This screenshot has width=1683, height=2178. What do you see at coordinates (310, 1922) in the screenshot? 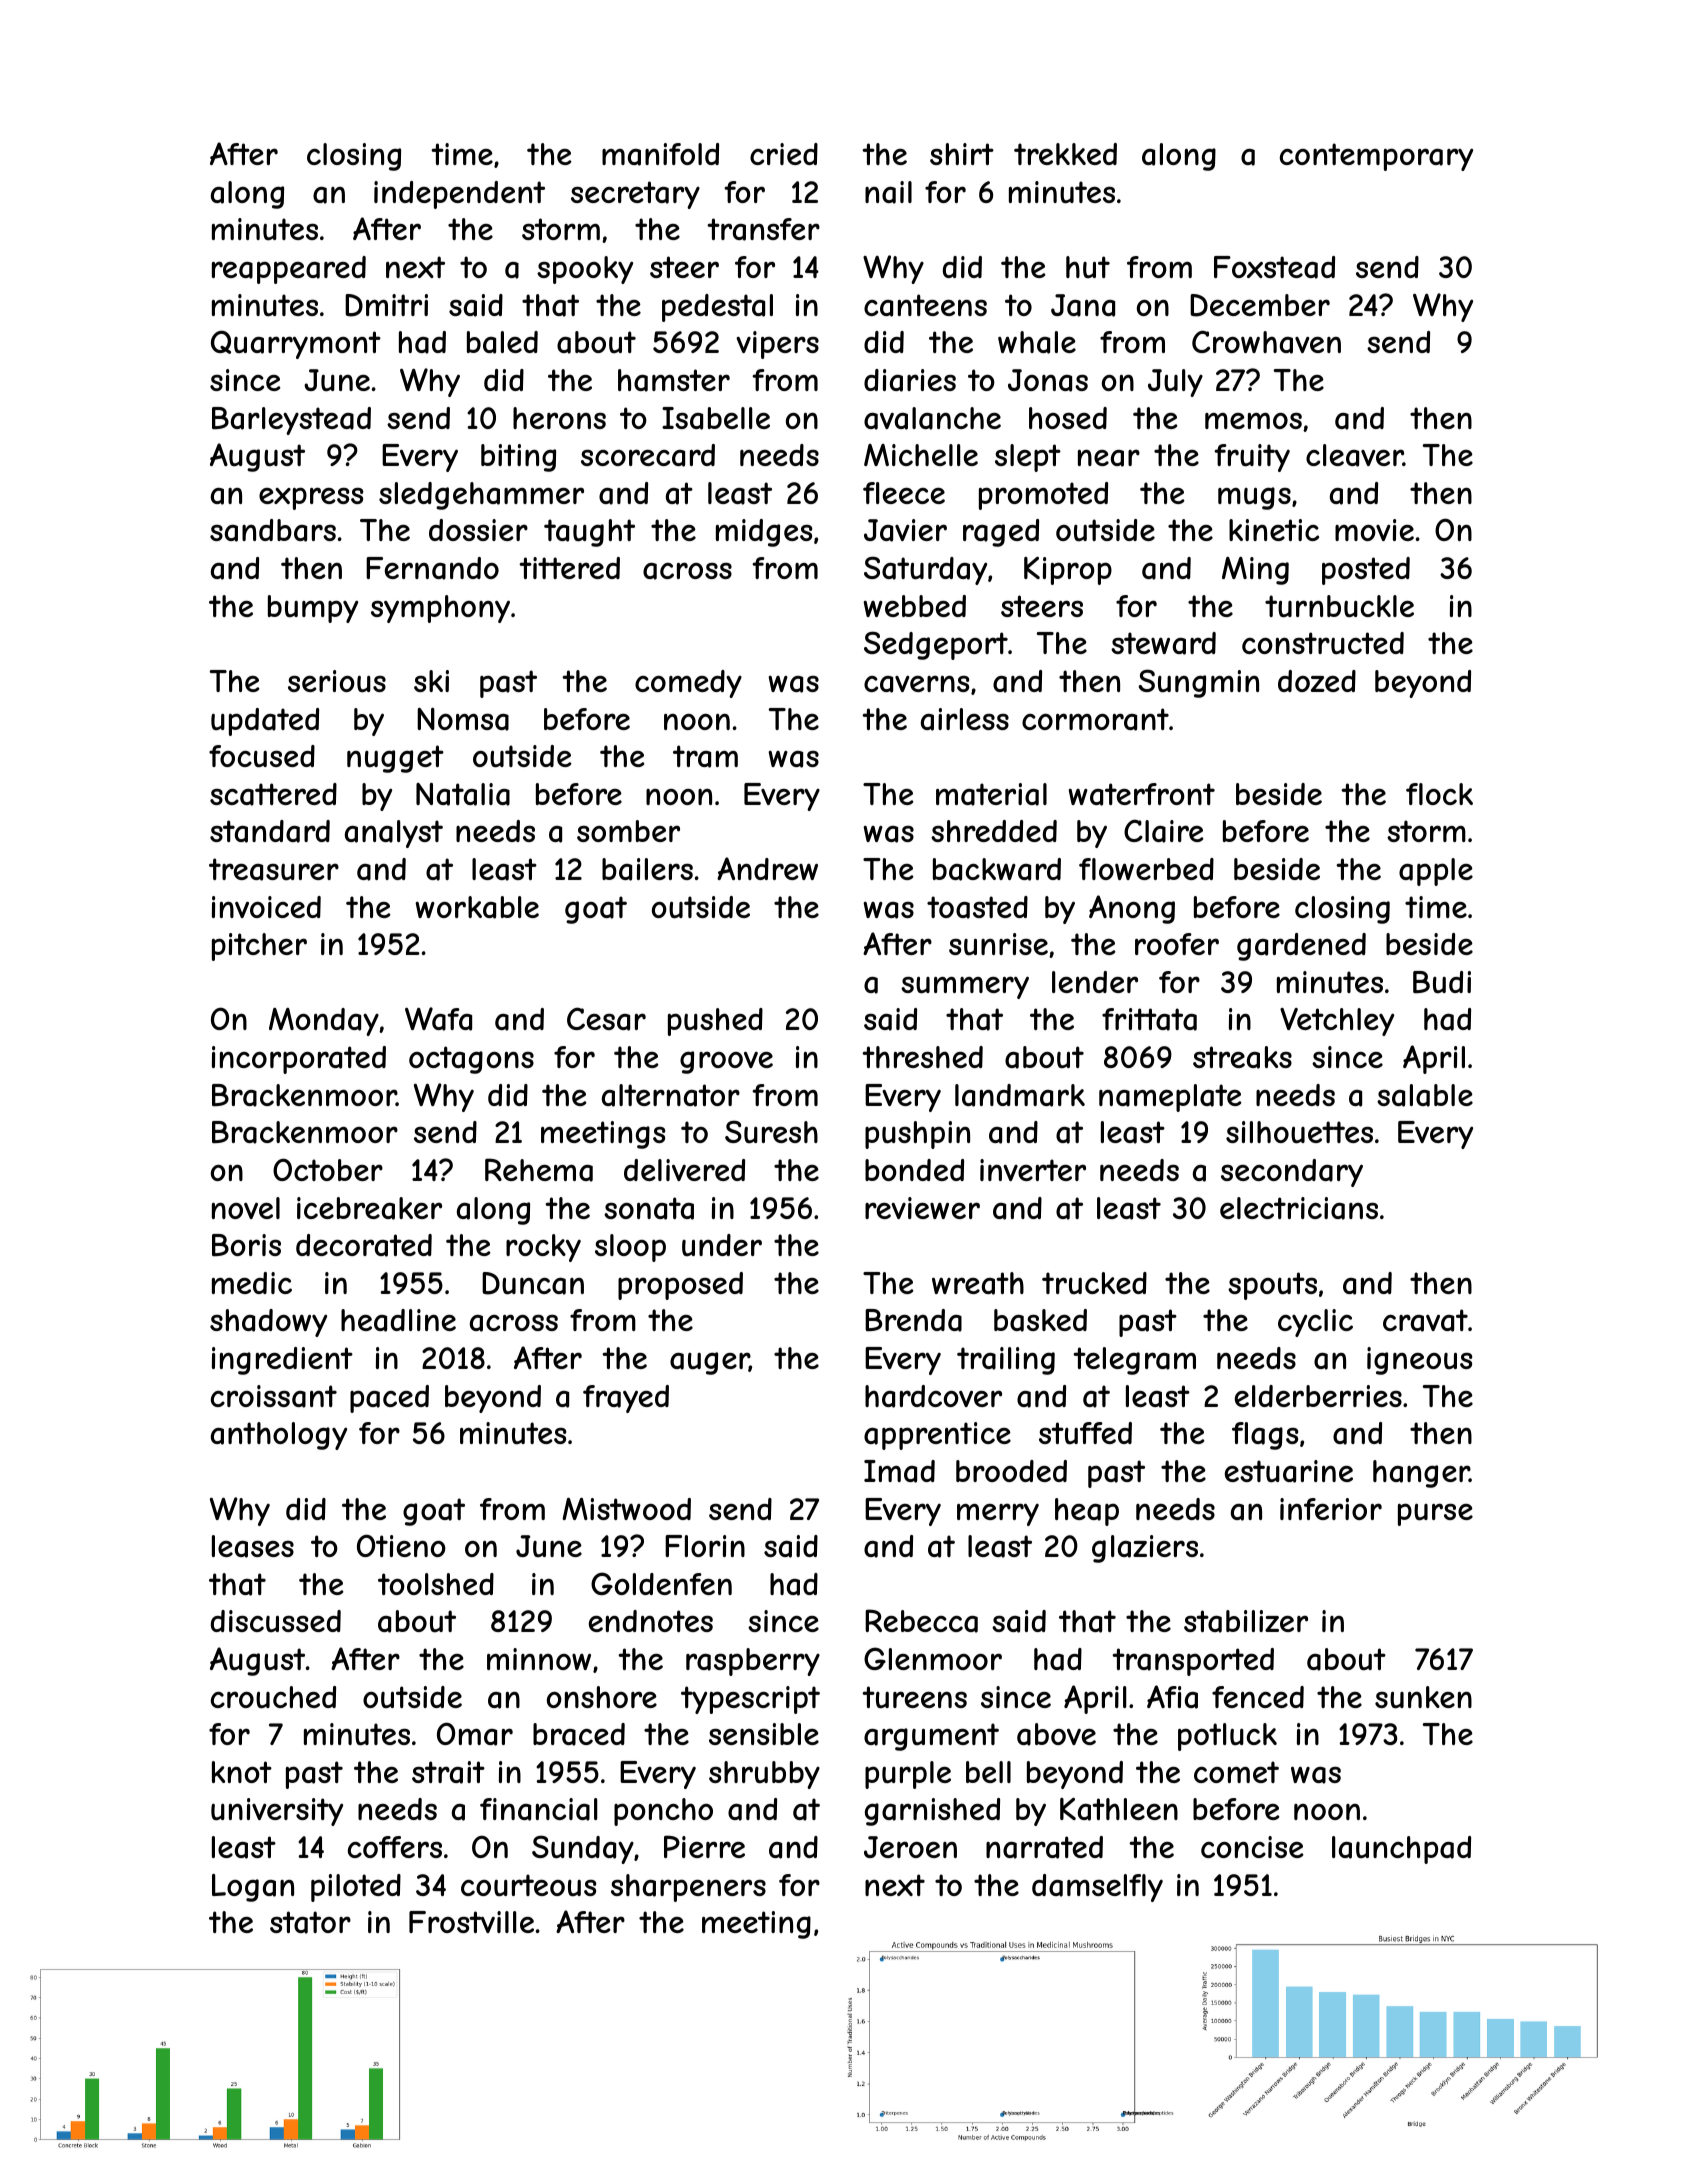
I see `stator` at bounding box center [310, 1922].
